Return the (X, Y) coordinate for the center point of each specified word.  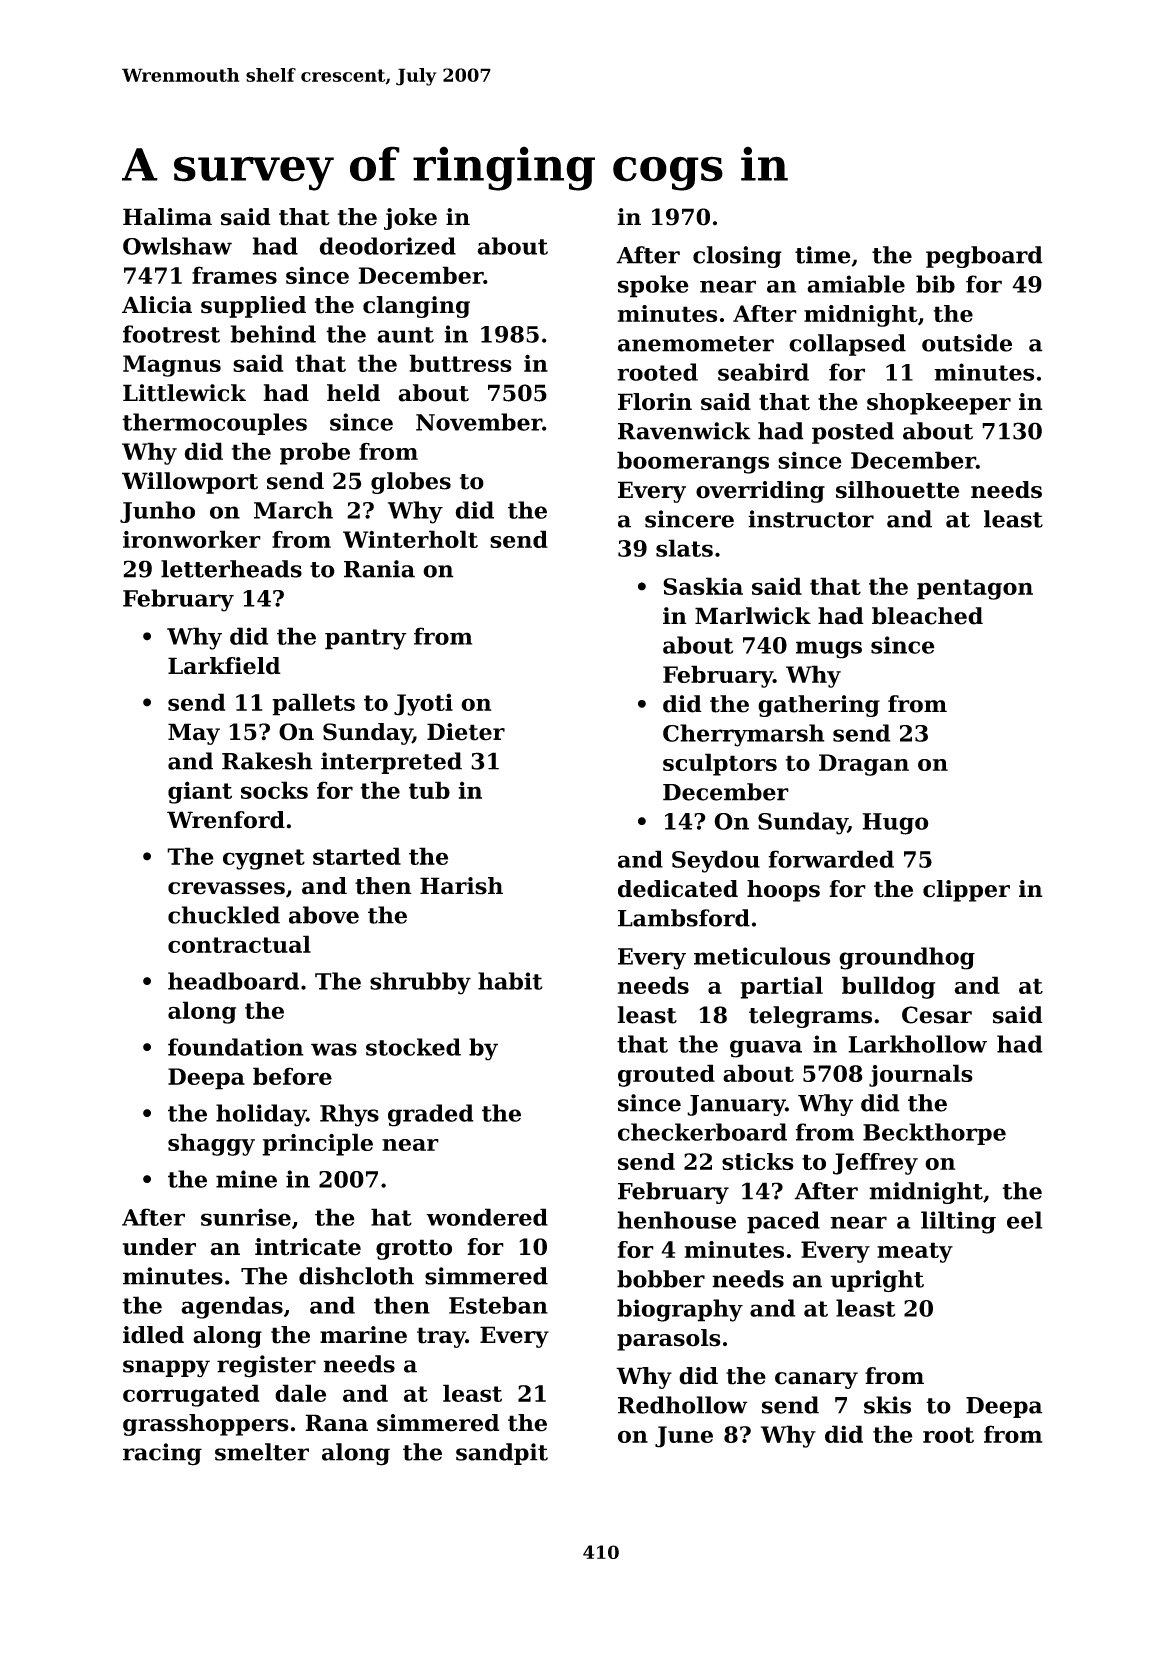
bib (935, 284)
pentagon (975, 589)
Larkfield (224, 666)
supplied (253, 307)
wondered (487, 1217)
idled (153, 1335)
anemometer (696, 344)
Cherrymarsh (744, 735)
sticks (758, 1162)
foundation (236, 1047)
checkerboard (702, 1132)
